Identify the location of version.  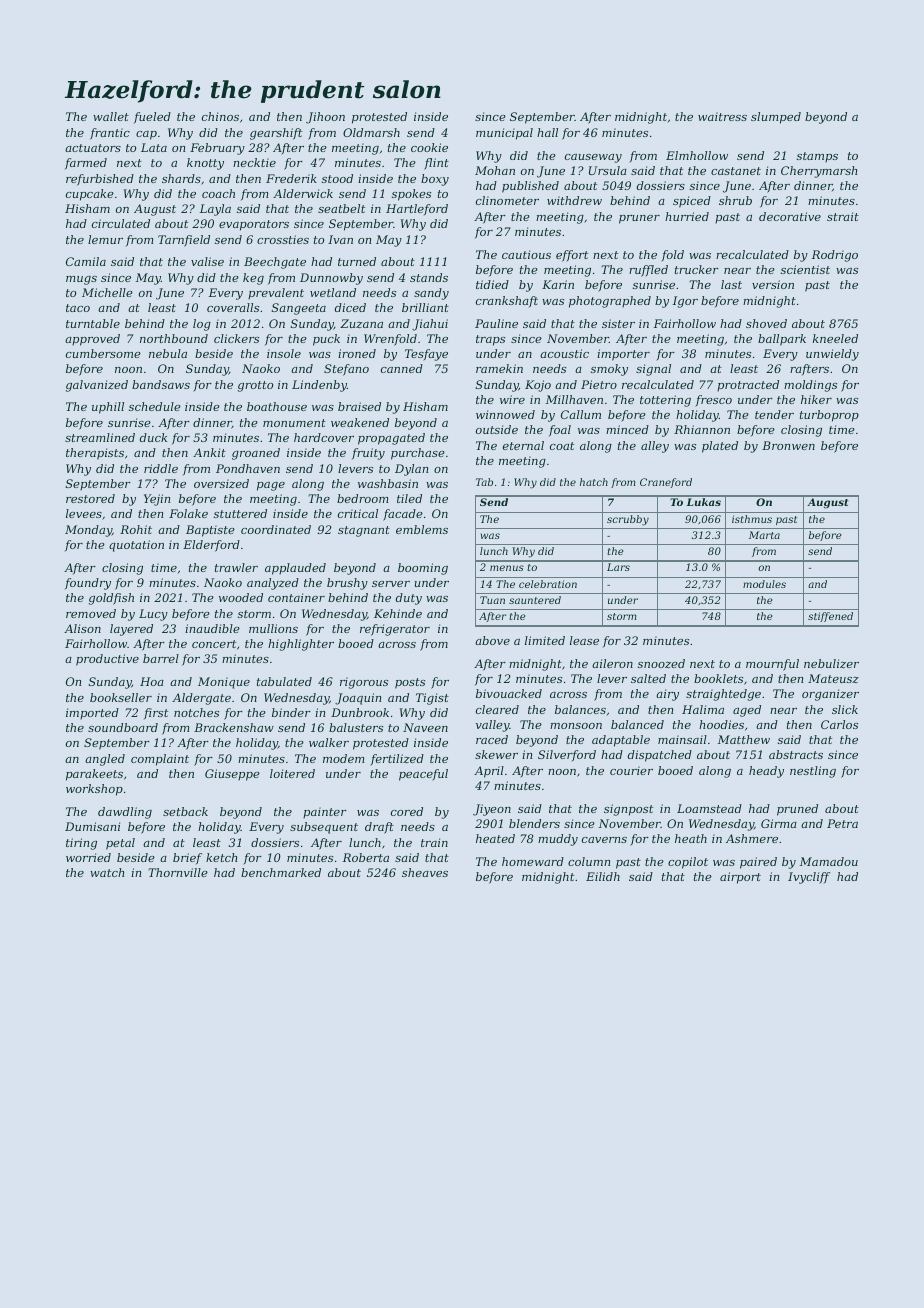
(773, 284).
